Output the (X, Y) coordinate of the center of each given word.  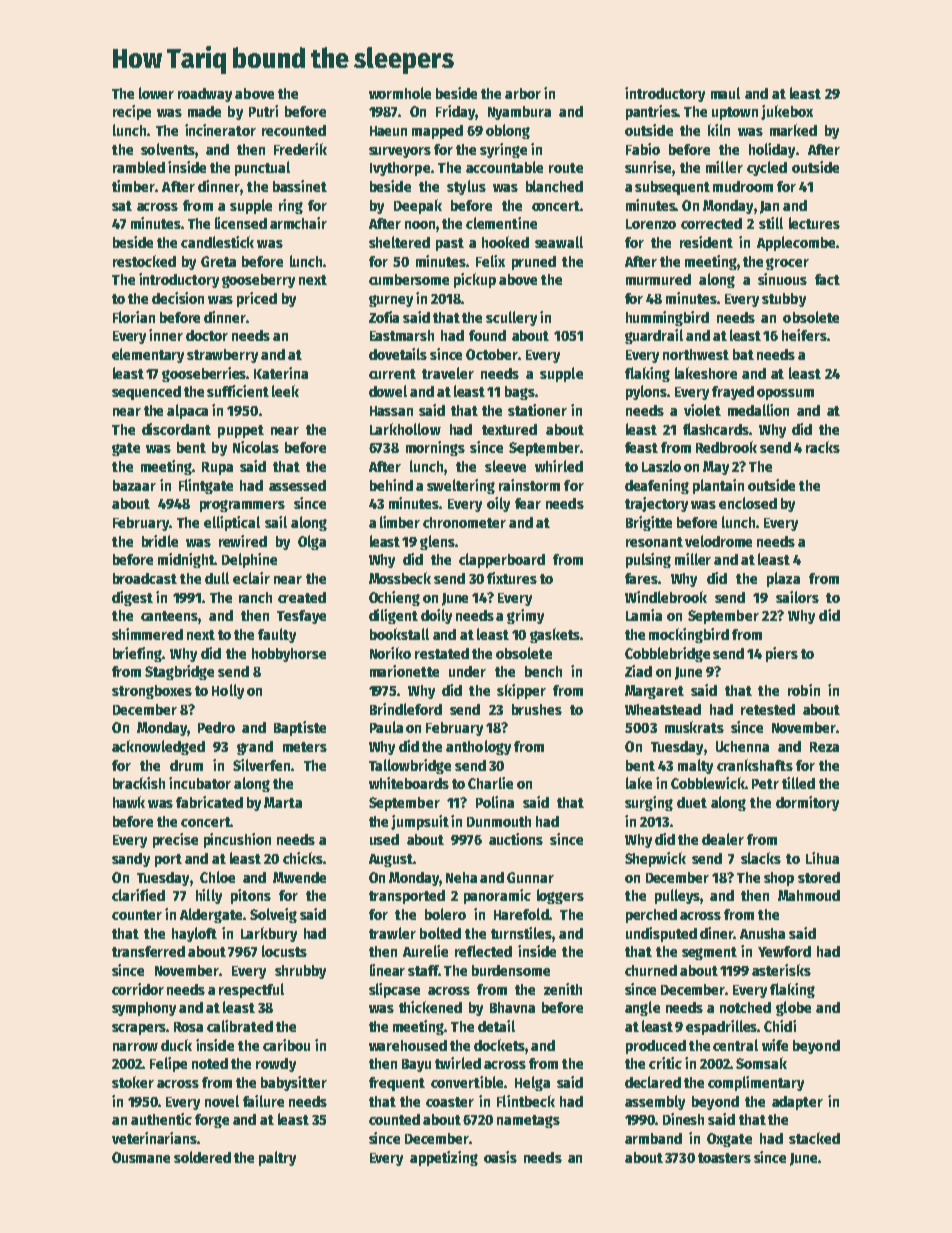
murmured (658, 279)
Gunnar (530, 877)
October (492, 354)
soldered (202, 1157)
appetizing (444, 1158)
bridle (160, 541)
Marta (283, 802)
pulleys (677, 896)
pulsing (648, 560)
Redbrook (726, 447)
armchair (298, 223)
